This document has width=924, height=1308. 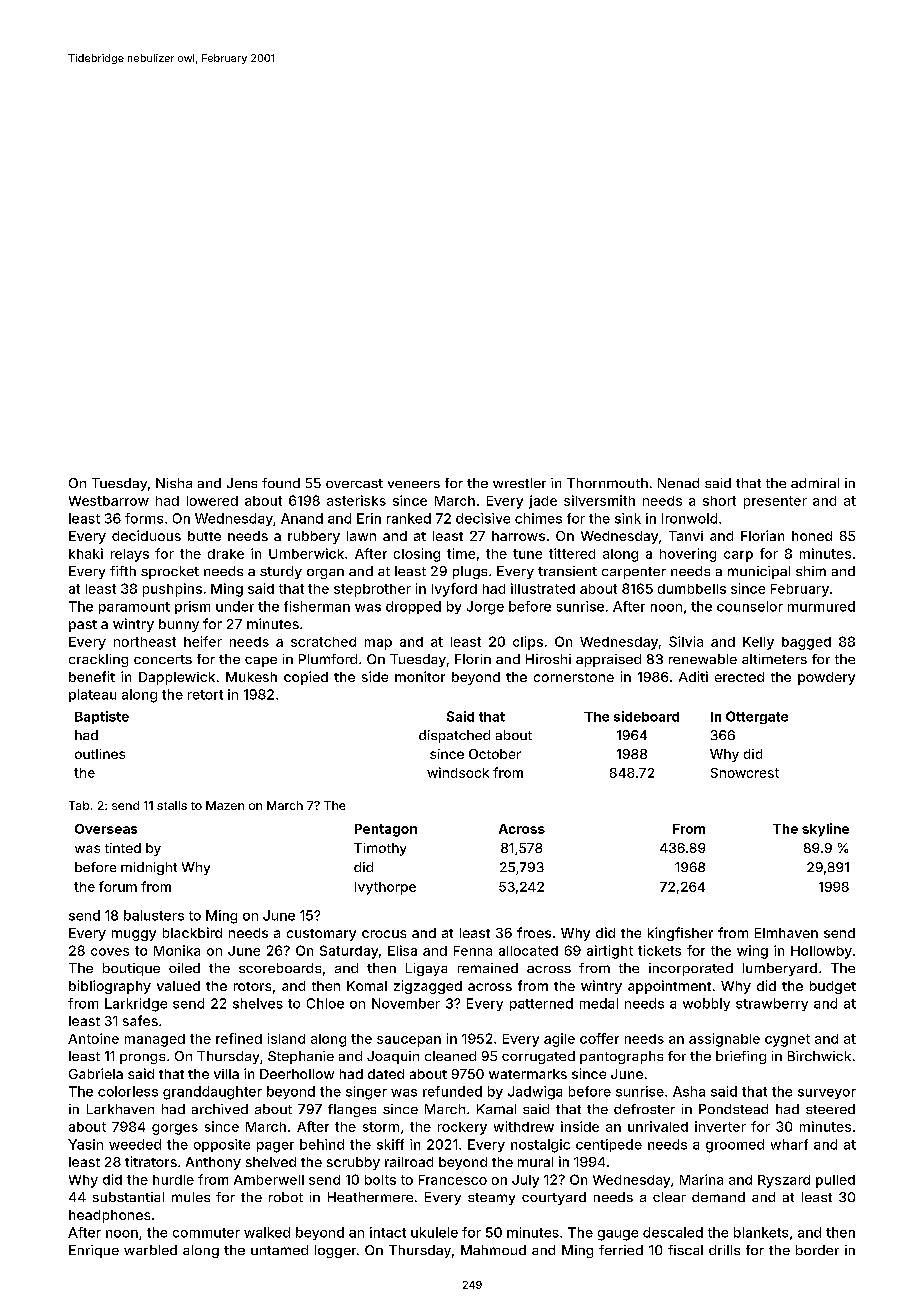 I want to click on fiscal, so click(x=685, y=1250).
